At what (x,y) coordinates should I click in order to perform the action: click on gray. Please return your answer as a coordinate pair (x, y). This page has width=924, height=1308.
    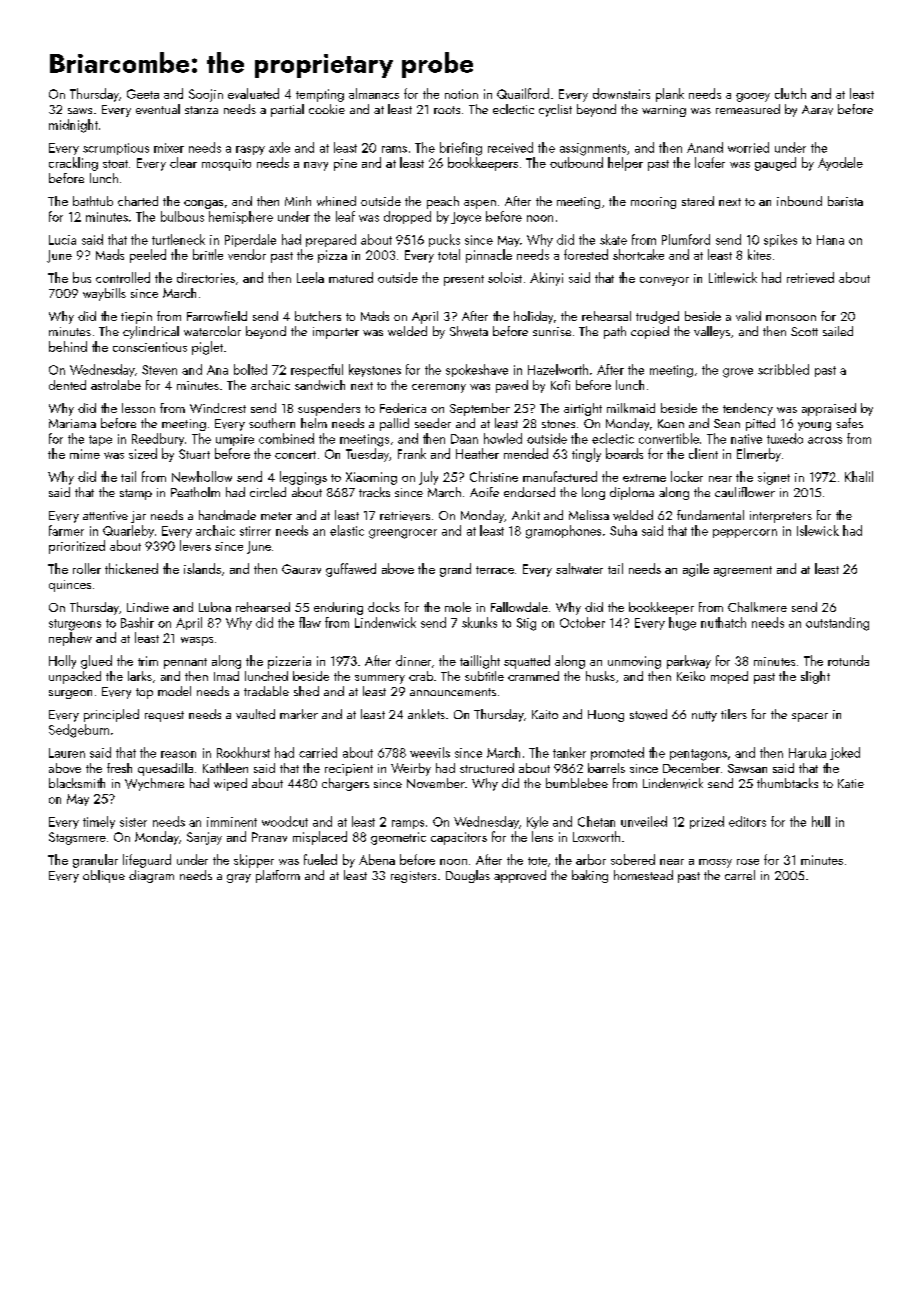
    Looking at the image, I should click on (239, 878).
